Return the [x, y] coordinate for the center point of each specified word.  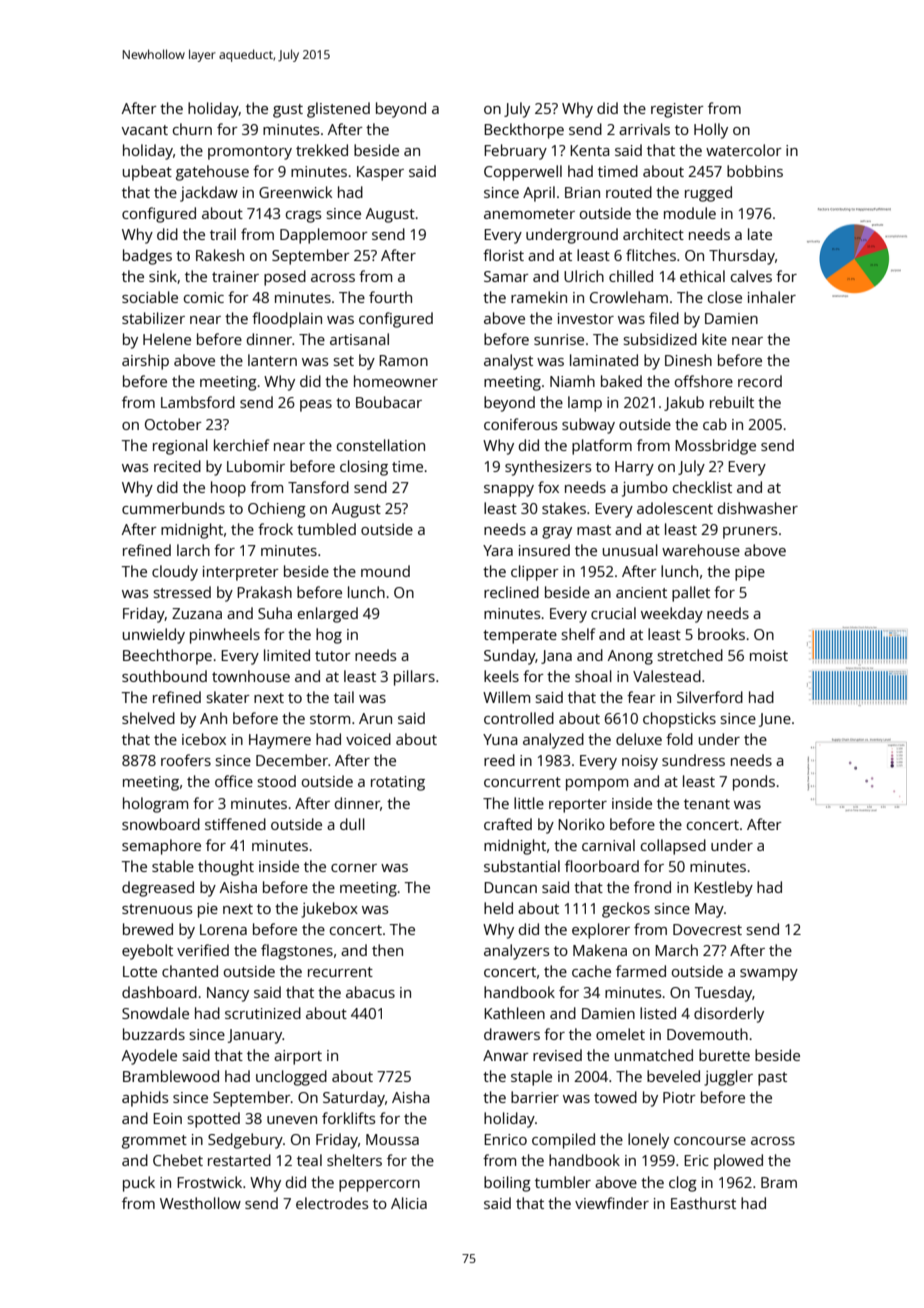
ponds [754, 783]
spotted [214, 1120]
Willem [506, 697]
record [760, 381]
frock [275, 529]
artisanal [359, 339]
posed [285, 278]
